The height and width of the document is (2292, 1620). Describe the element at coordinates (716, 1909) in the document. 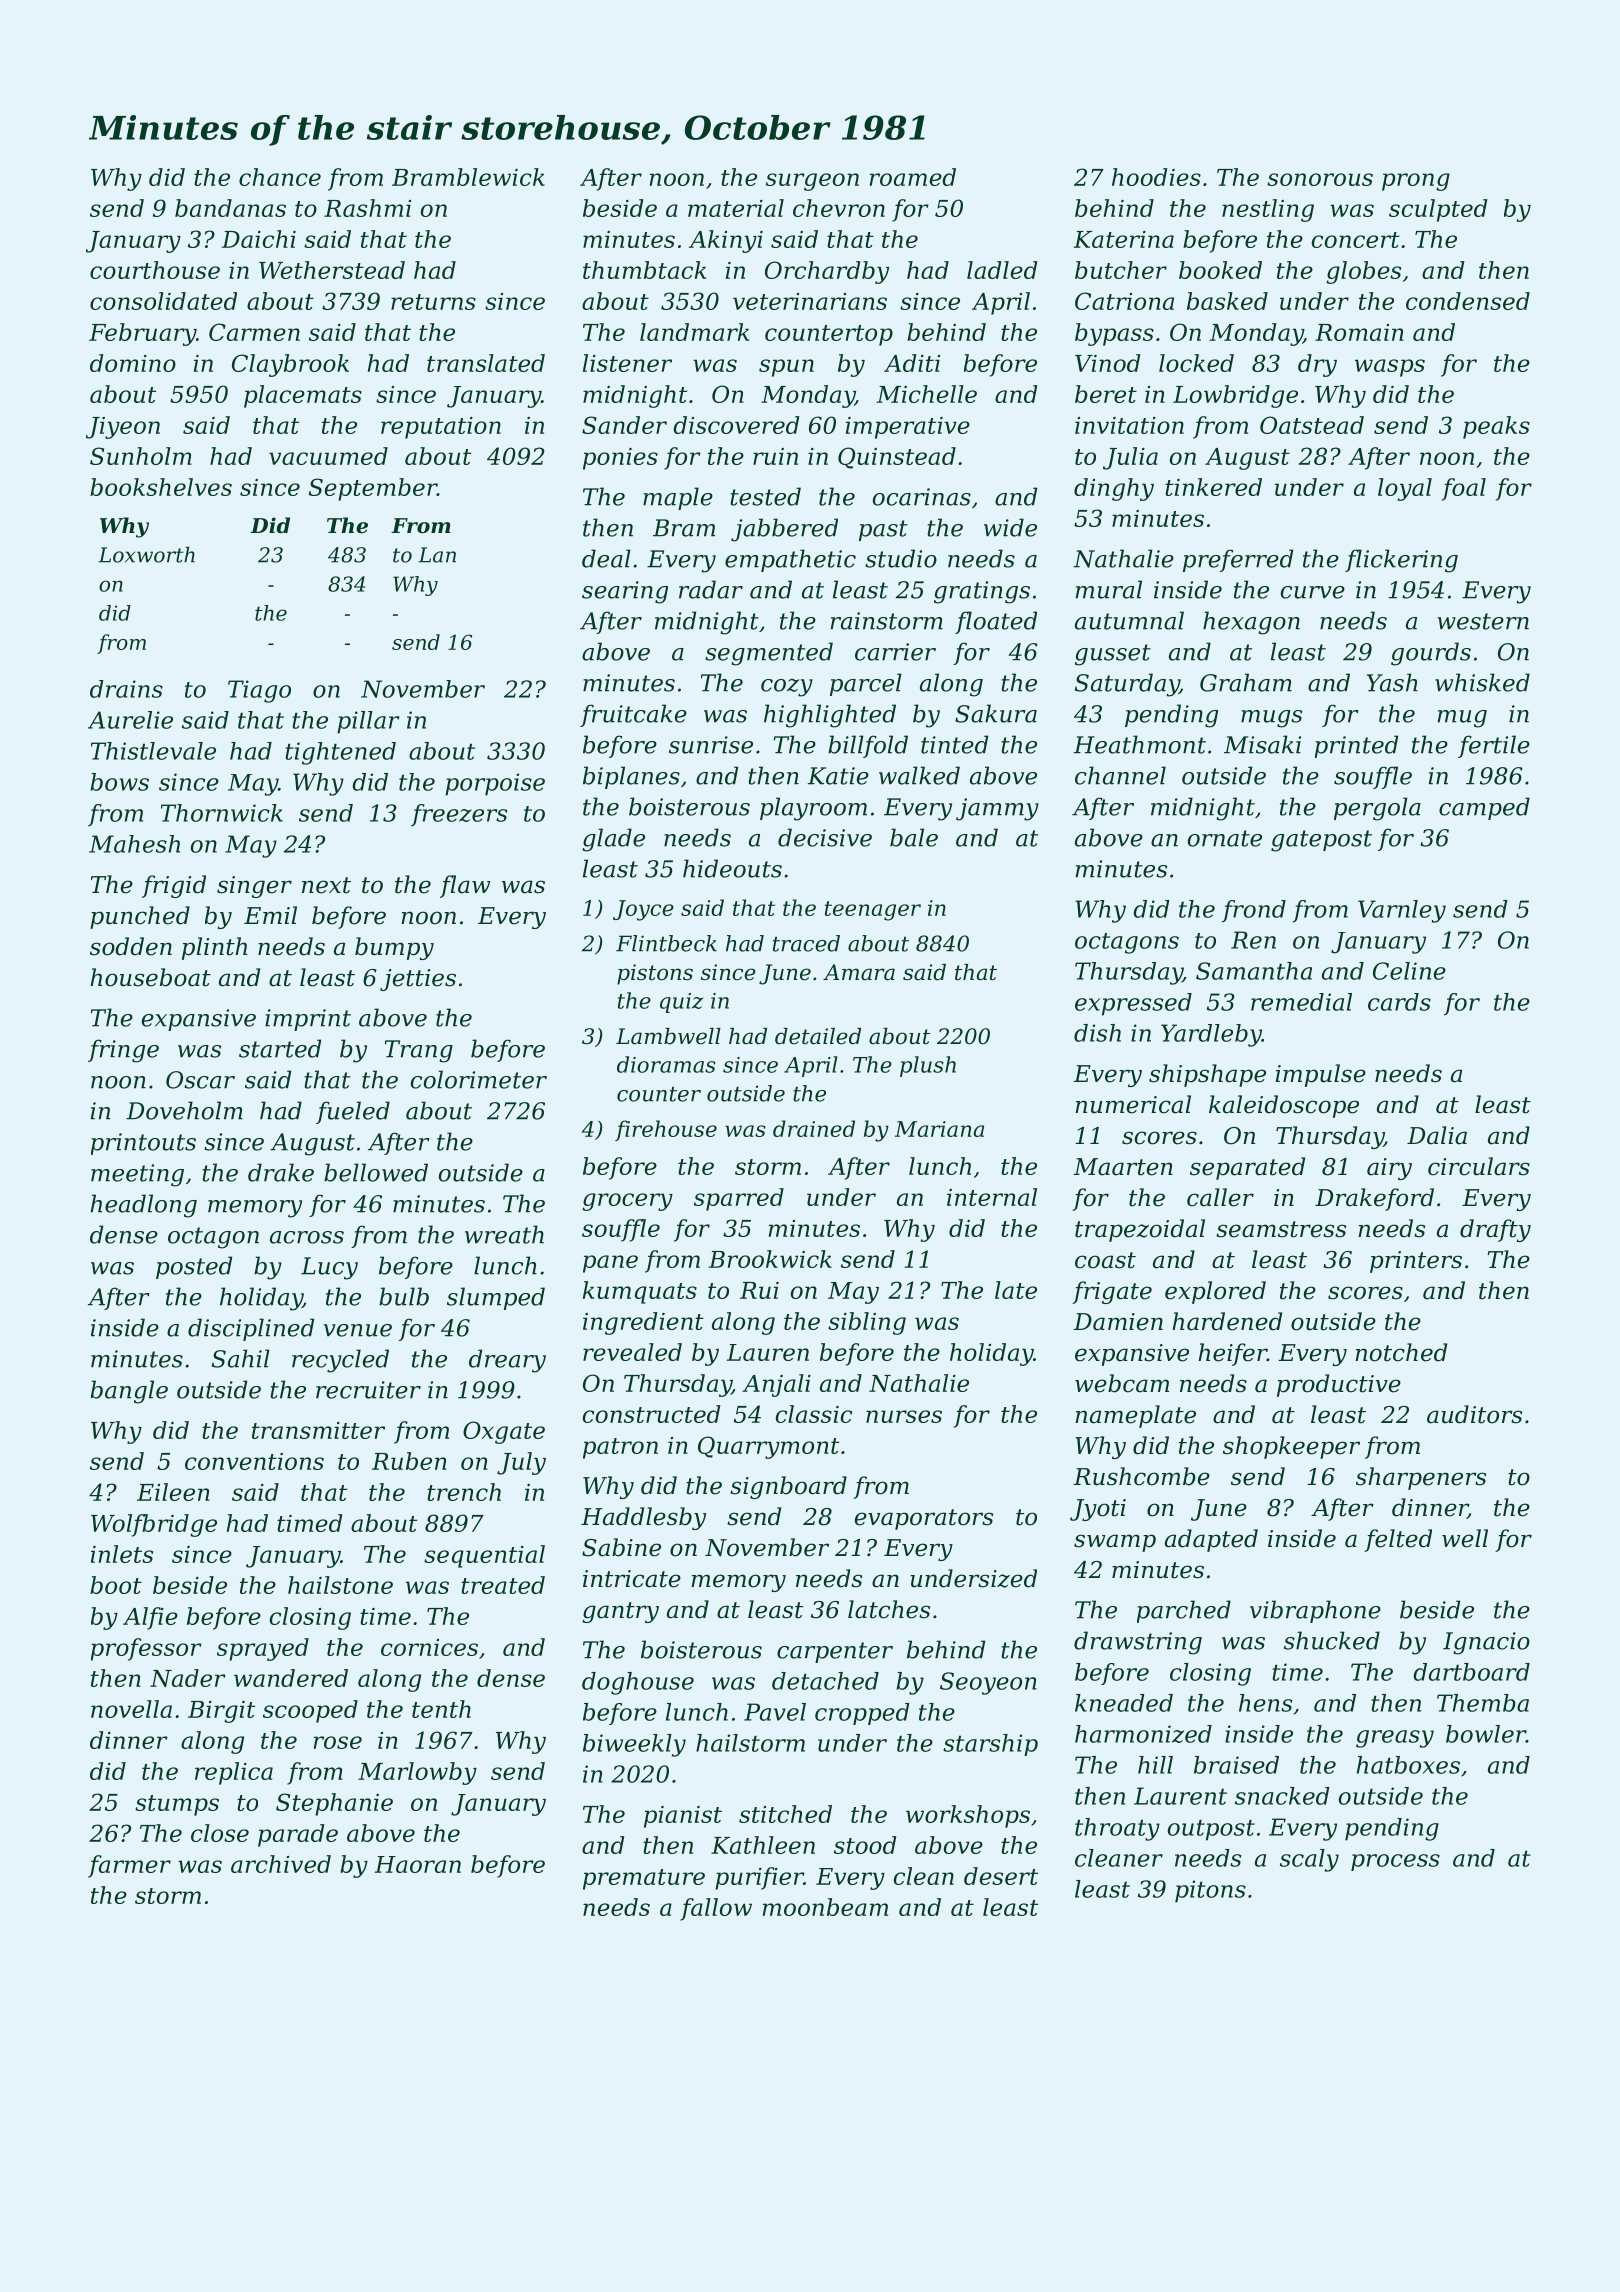

I see `fallow` at that location.
